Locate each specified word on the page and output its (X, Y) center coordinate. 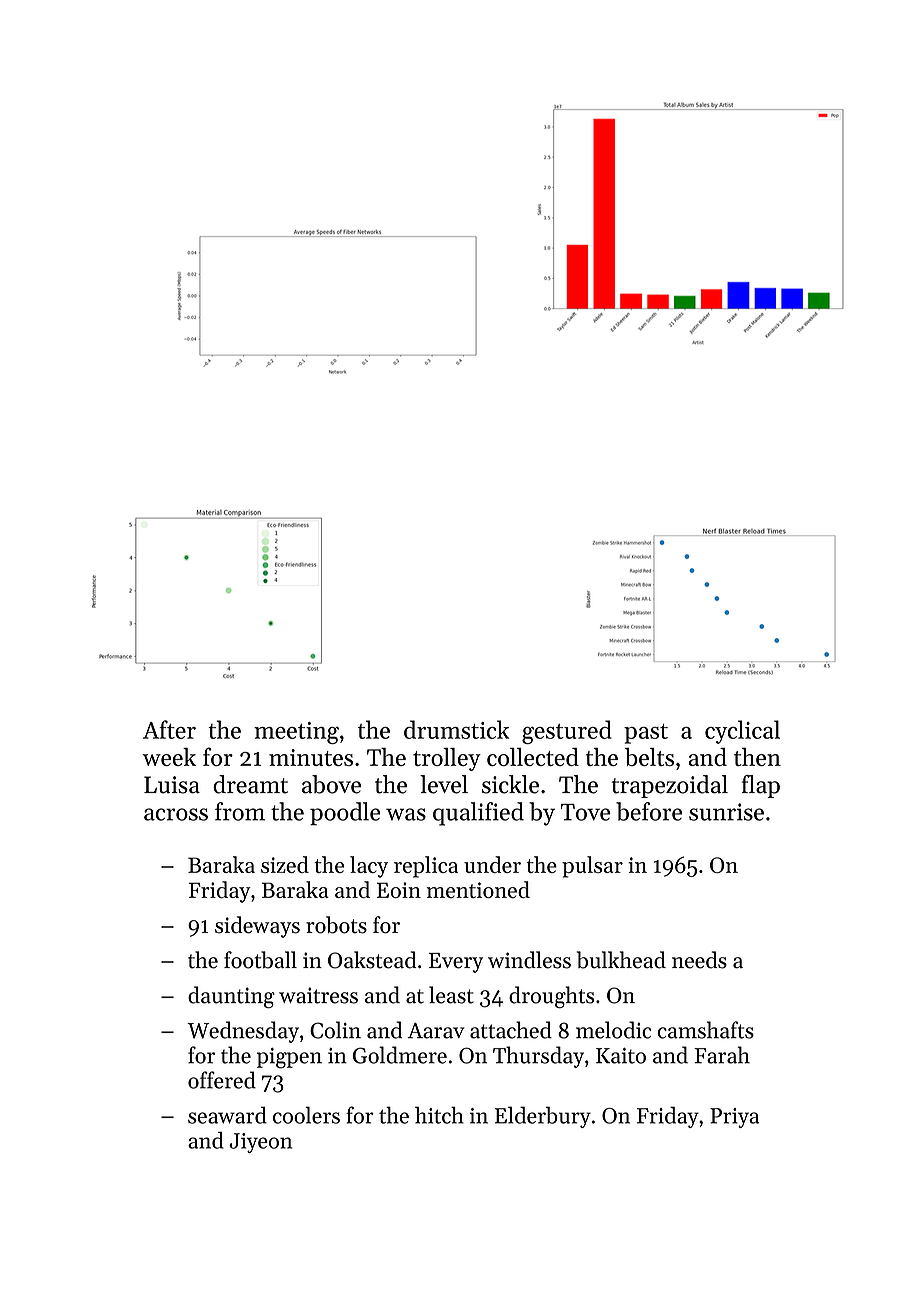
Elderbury (543, 1117)
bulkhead (621, 960)
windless (529, 960)
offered (222, 1080)
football (260, 960)
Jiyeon (260, 1143)
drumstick (456, 729)
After (169, 729)
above (331, 784)
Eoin (399, 890)
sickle (510, 784)
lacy (369, 867)
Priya (734, 1118)
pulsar (592, 867)
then (757, 757)
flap (761, 786)
